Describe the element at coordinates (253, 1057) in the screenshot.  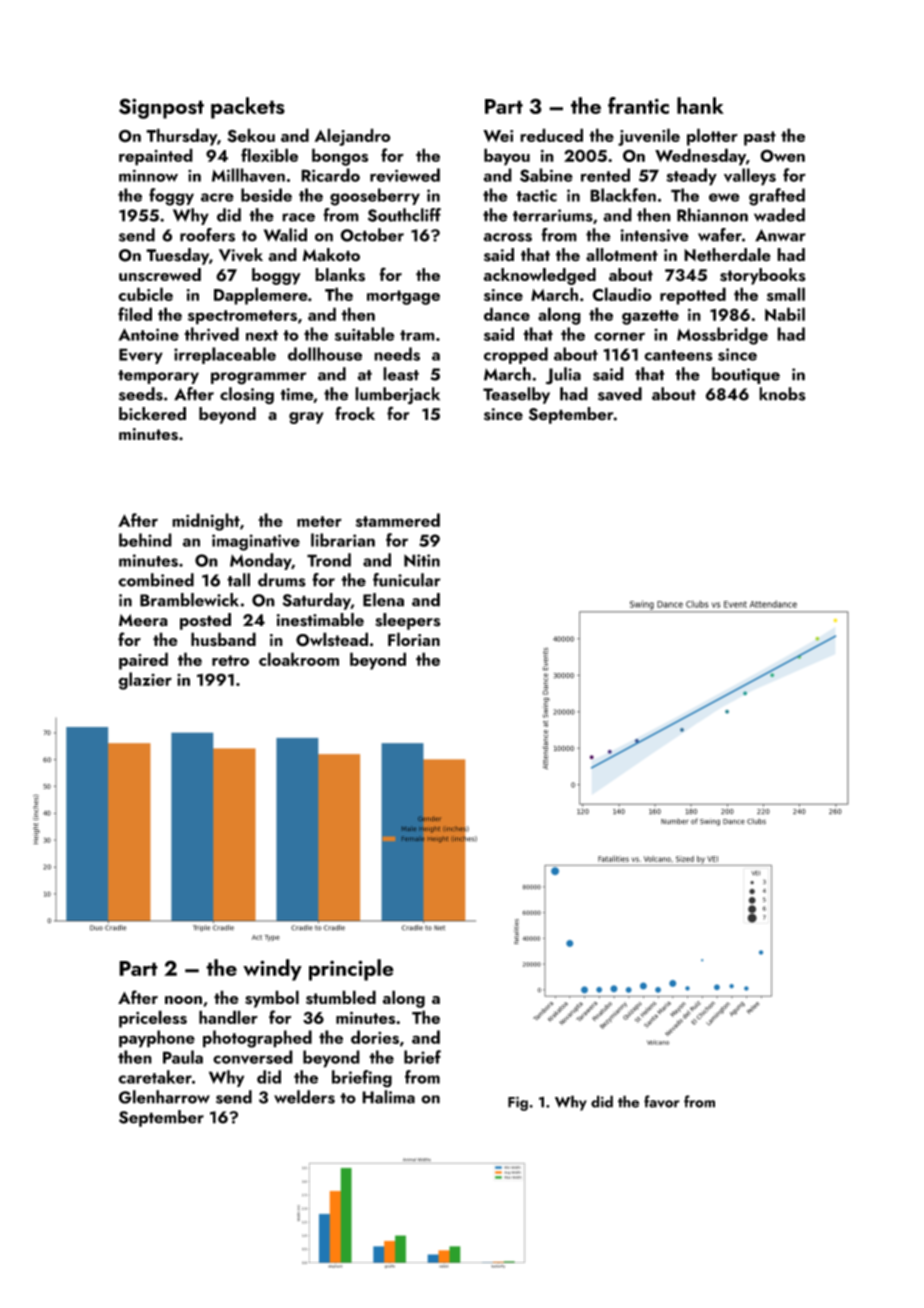
I see `conversed` at that location.
